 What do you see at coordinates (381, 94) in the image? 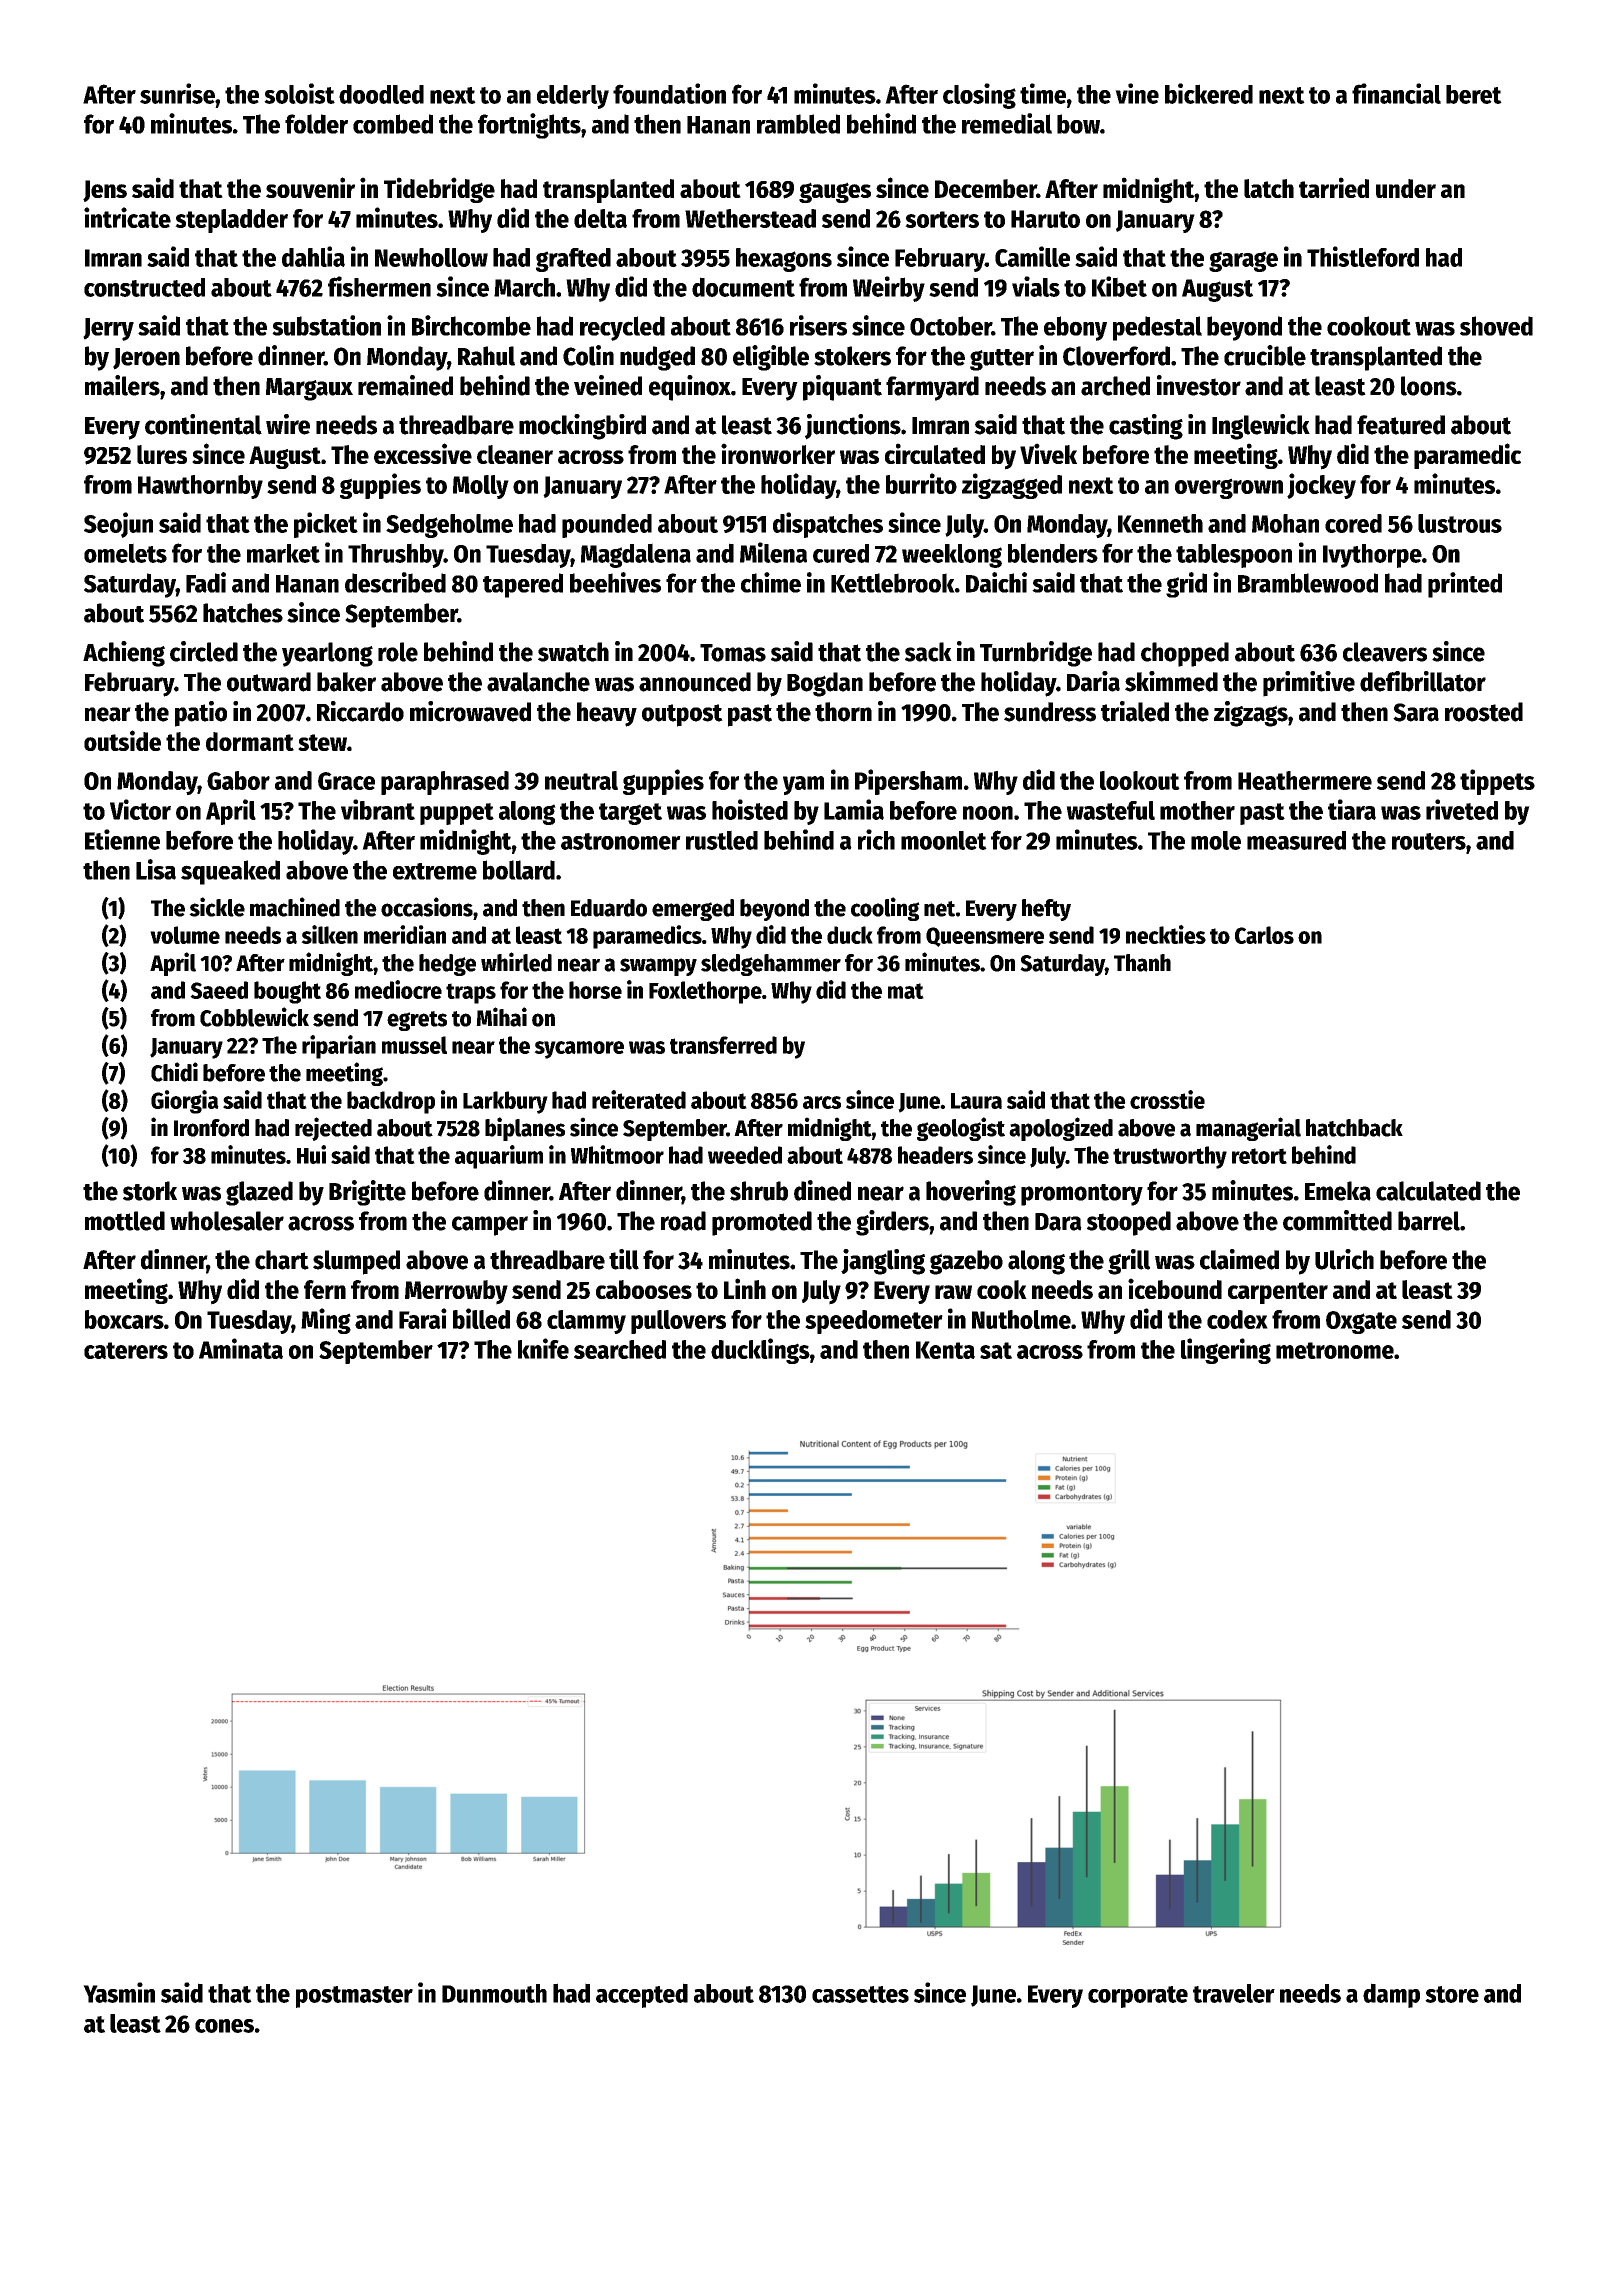
I see `doodled` at bounding box center [381, 94].
